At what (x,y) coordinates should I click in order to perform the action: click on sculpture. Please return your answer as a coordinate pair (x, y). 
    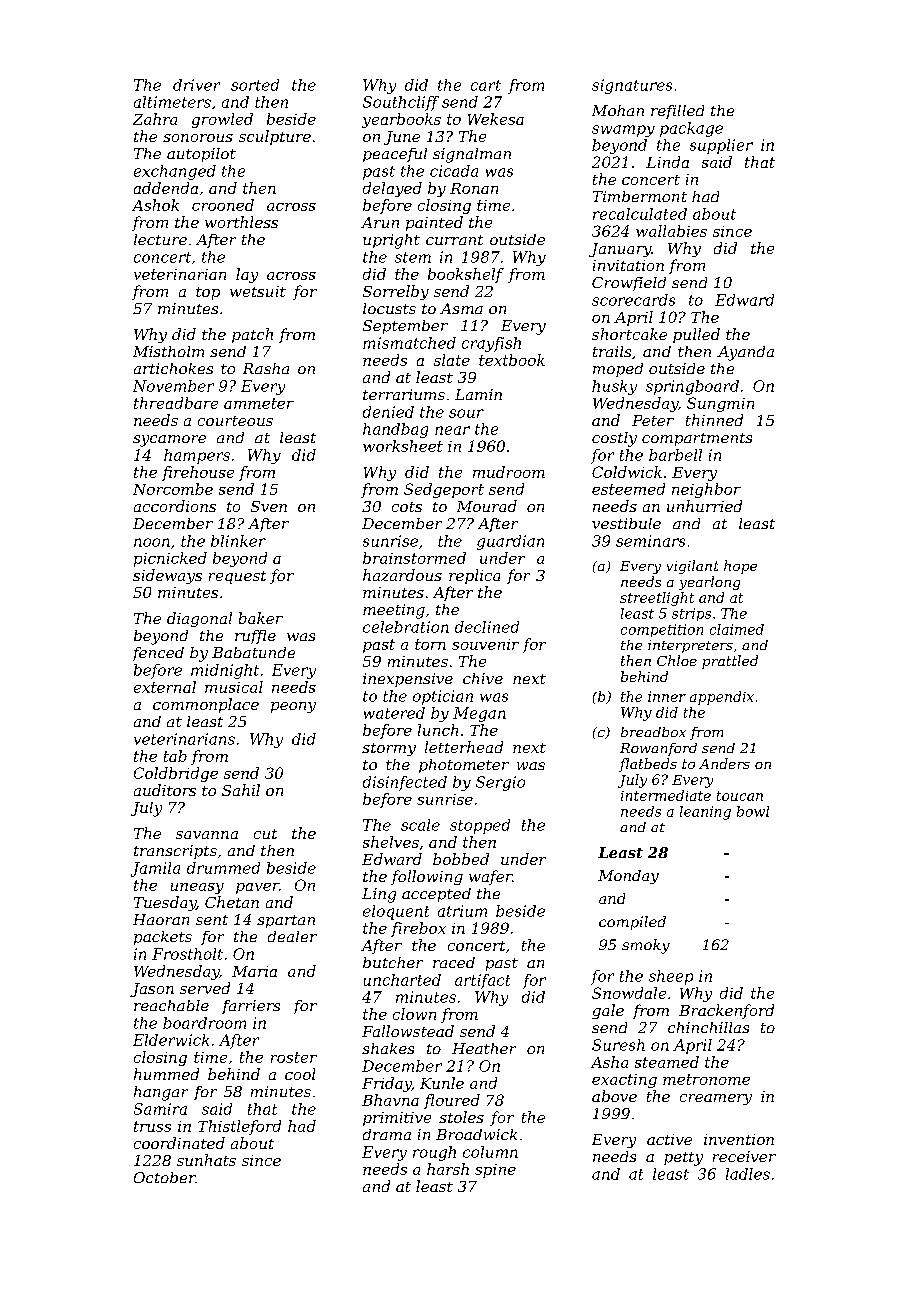
    Looking at the image, I should click on (275, 137).
